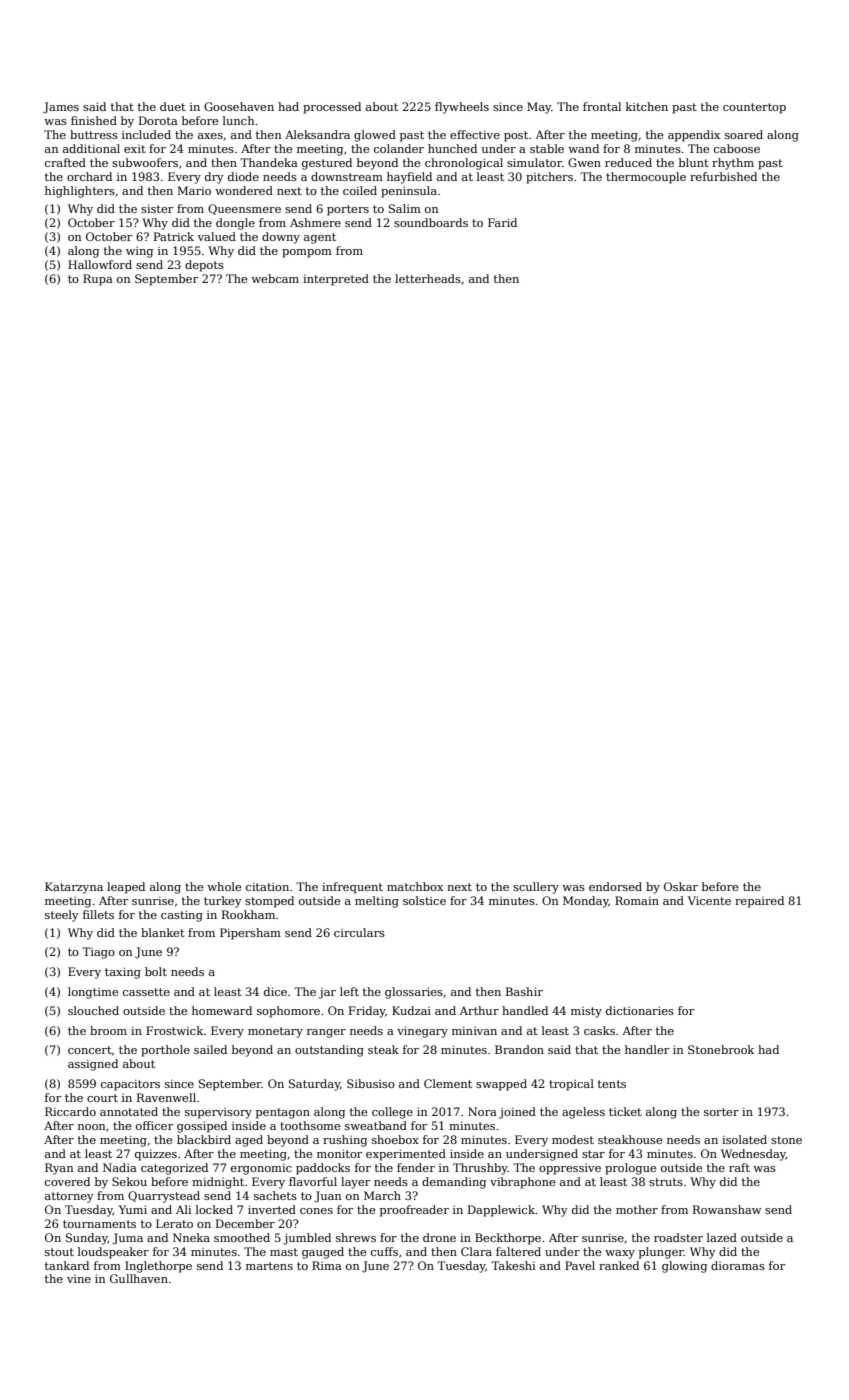  I want to click on Oskar, so click(681, 886).
